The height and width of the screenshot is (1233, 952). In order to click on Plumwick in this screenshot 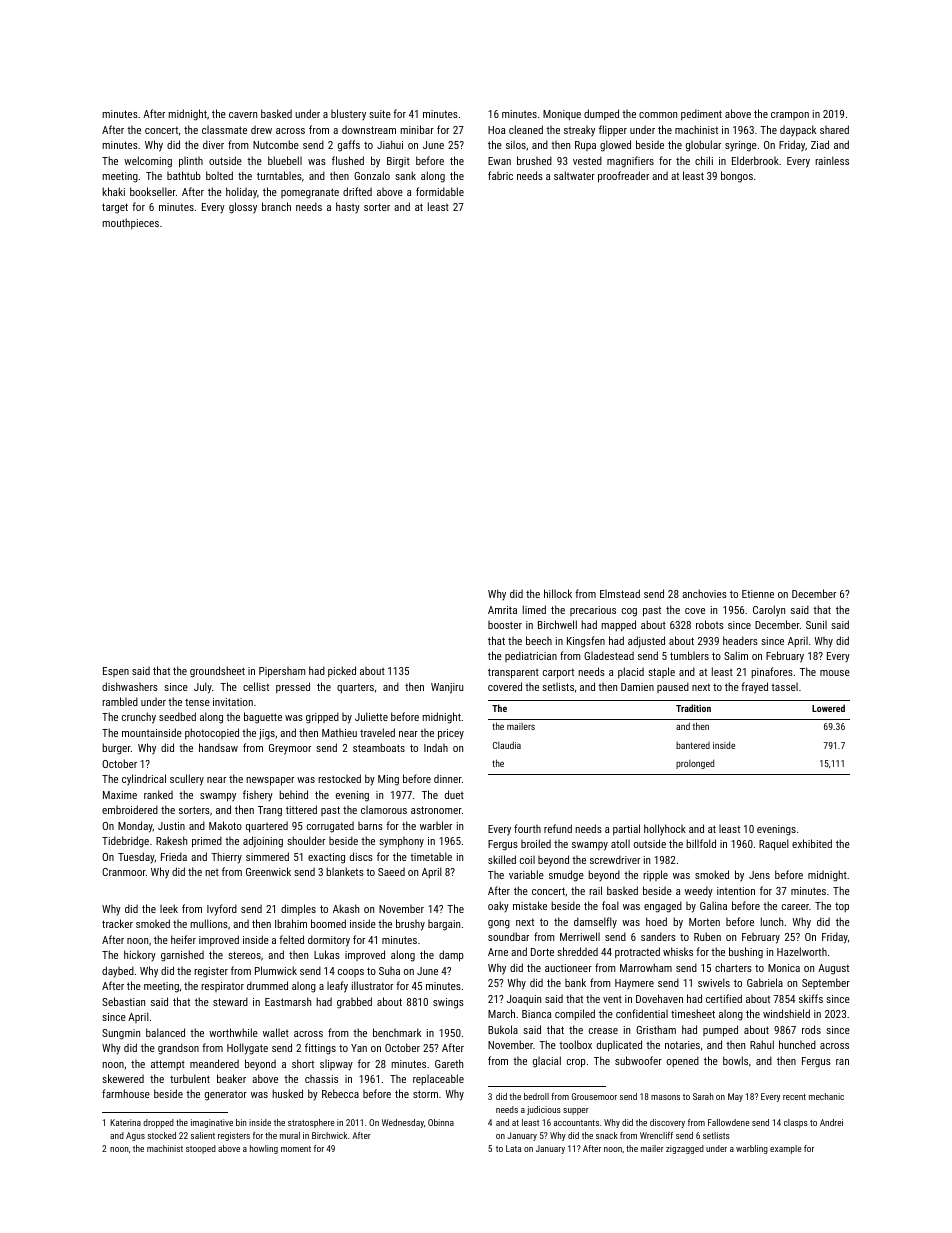, I will do `click(276, 970)`.
